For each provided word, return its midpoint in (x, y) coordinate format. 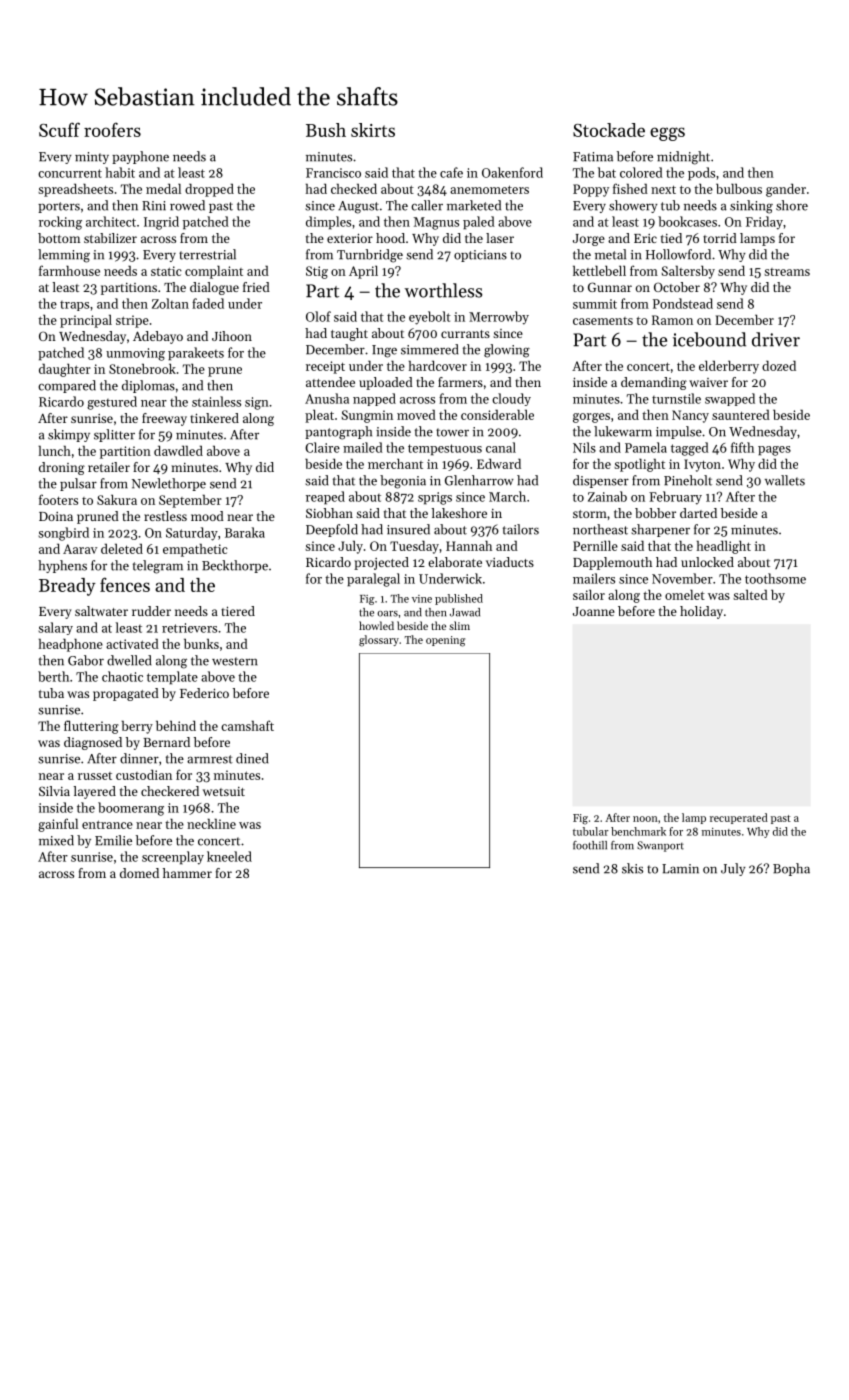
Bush (326, 130)
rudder (151, 611)
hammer (187, 873)
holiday (701, 612)
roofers (112, 129)
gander (786, 190)
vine (422, 599)
